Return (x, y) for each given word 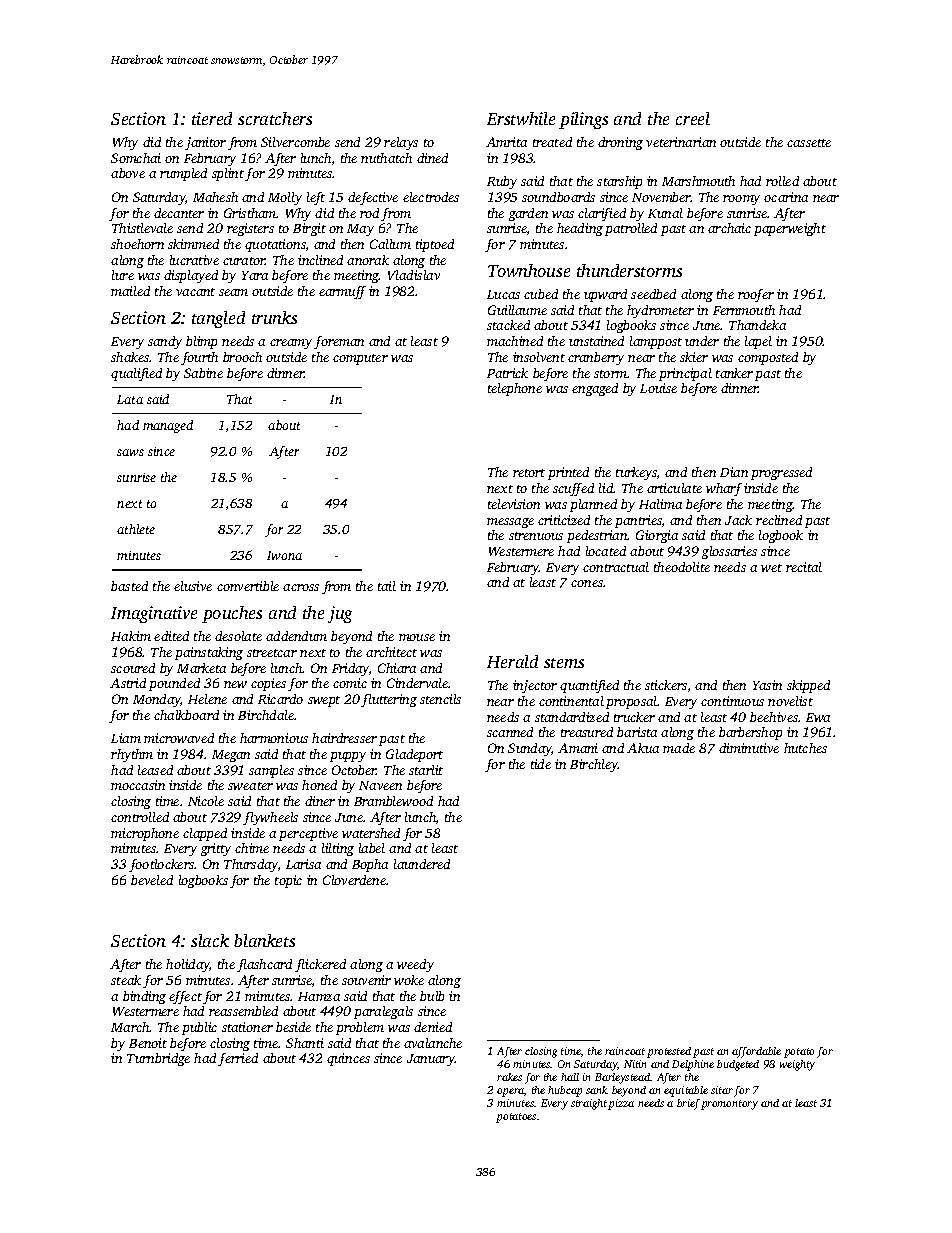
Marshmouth (698, 181)
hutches (805, 748)
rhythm (132, 755)
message (510, 523)
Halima (660, 504)
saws (130, 452)
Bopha (370, 865)
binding (144, 997)
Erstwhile (521, 118)
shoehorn (137, 244)
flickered (320, 965)
